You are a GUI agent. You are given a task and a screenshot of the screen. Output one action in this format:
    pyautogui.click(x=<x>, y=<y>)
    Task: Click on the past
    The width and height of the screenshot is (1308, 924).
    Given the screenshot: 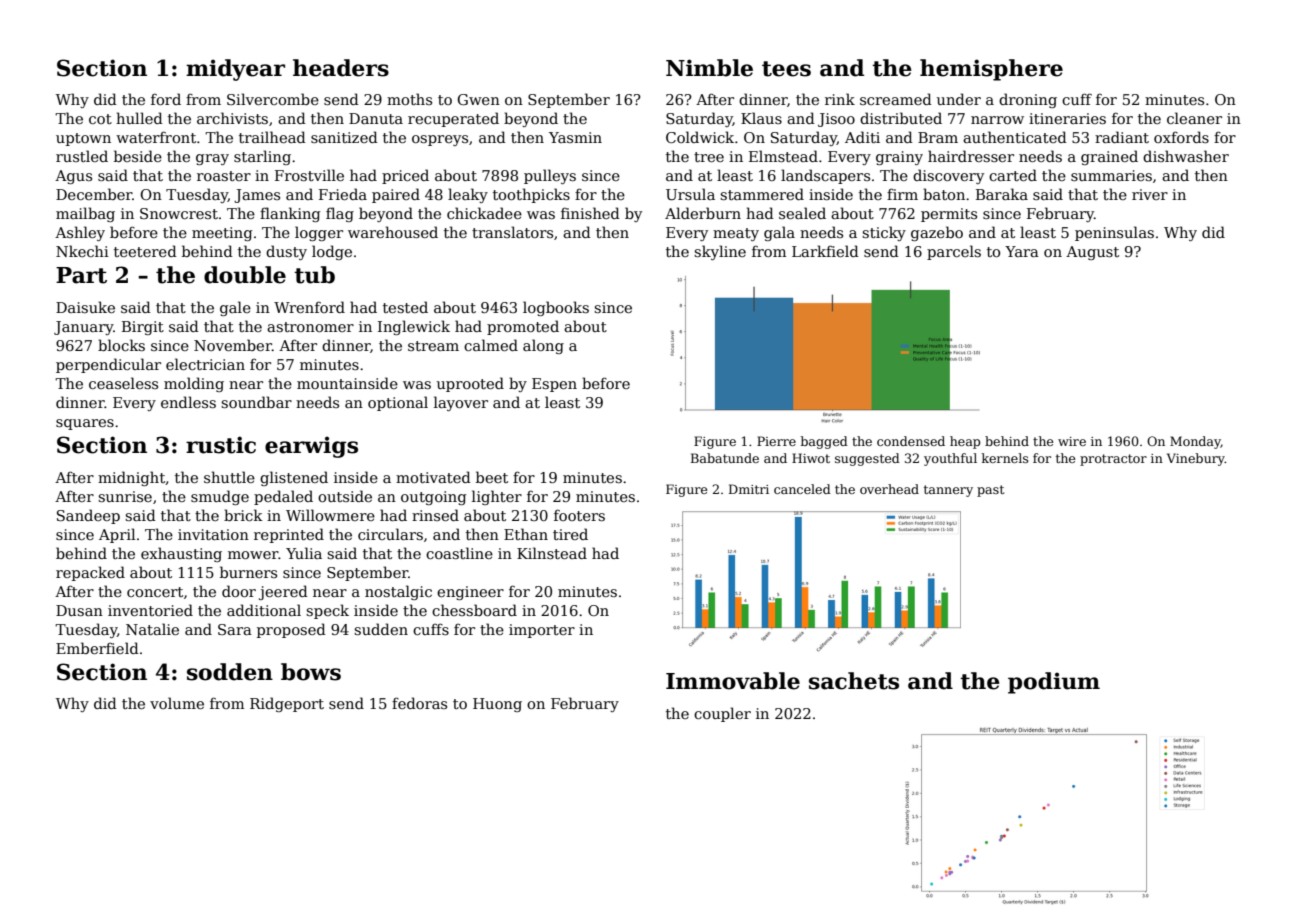 What is the action you would take?
    pyautogui.click(x=990, y=491)
